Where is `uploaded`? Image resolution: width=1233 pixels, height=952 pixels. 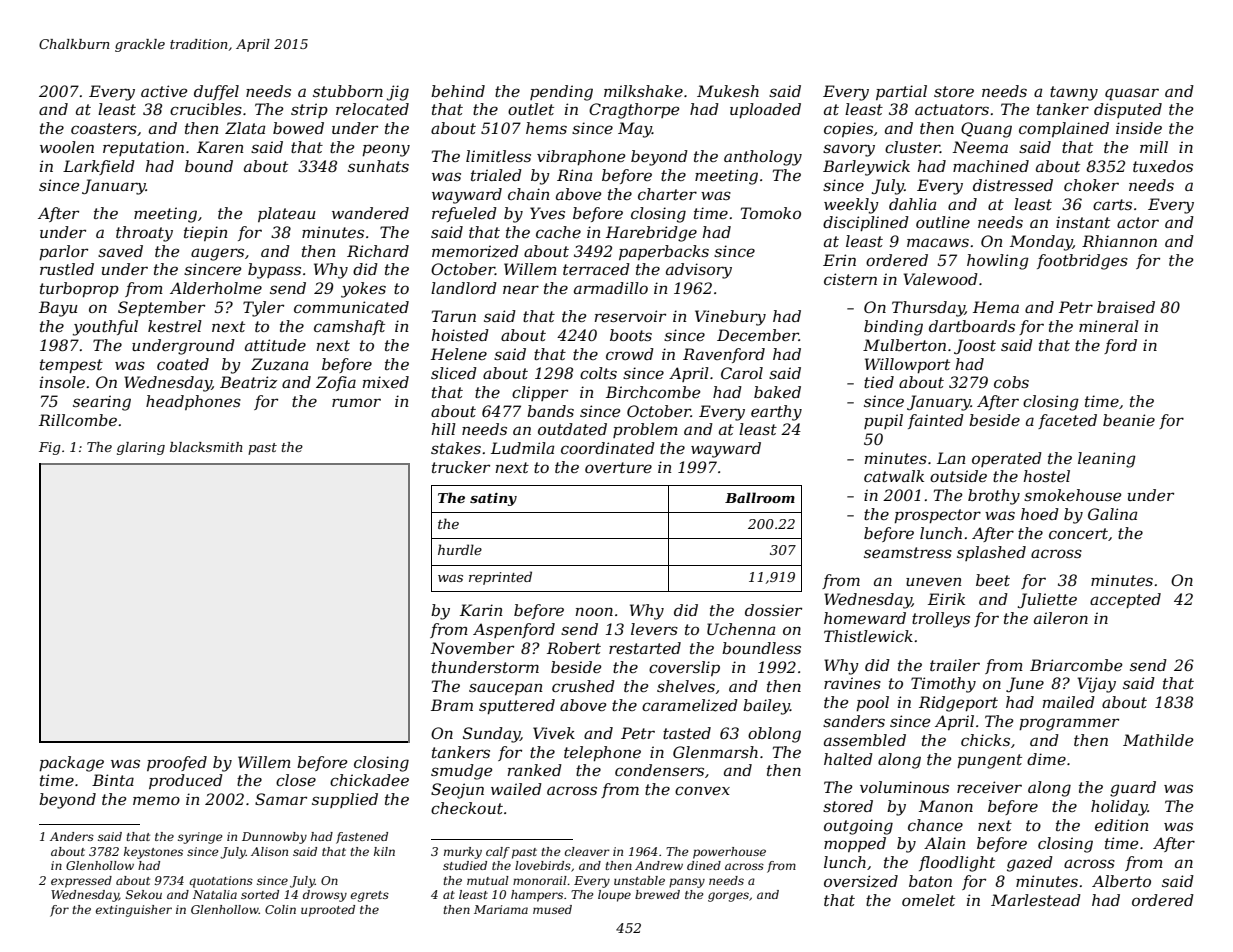 uploaded is located at coordinates (765, 110).
